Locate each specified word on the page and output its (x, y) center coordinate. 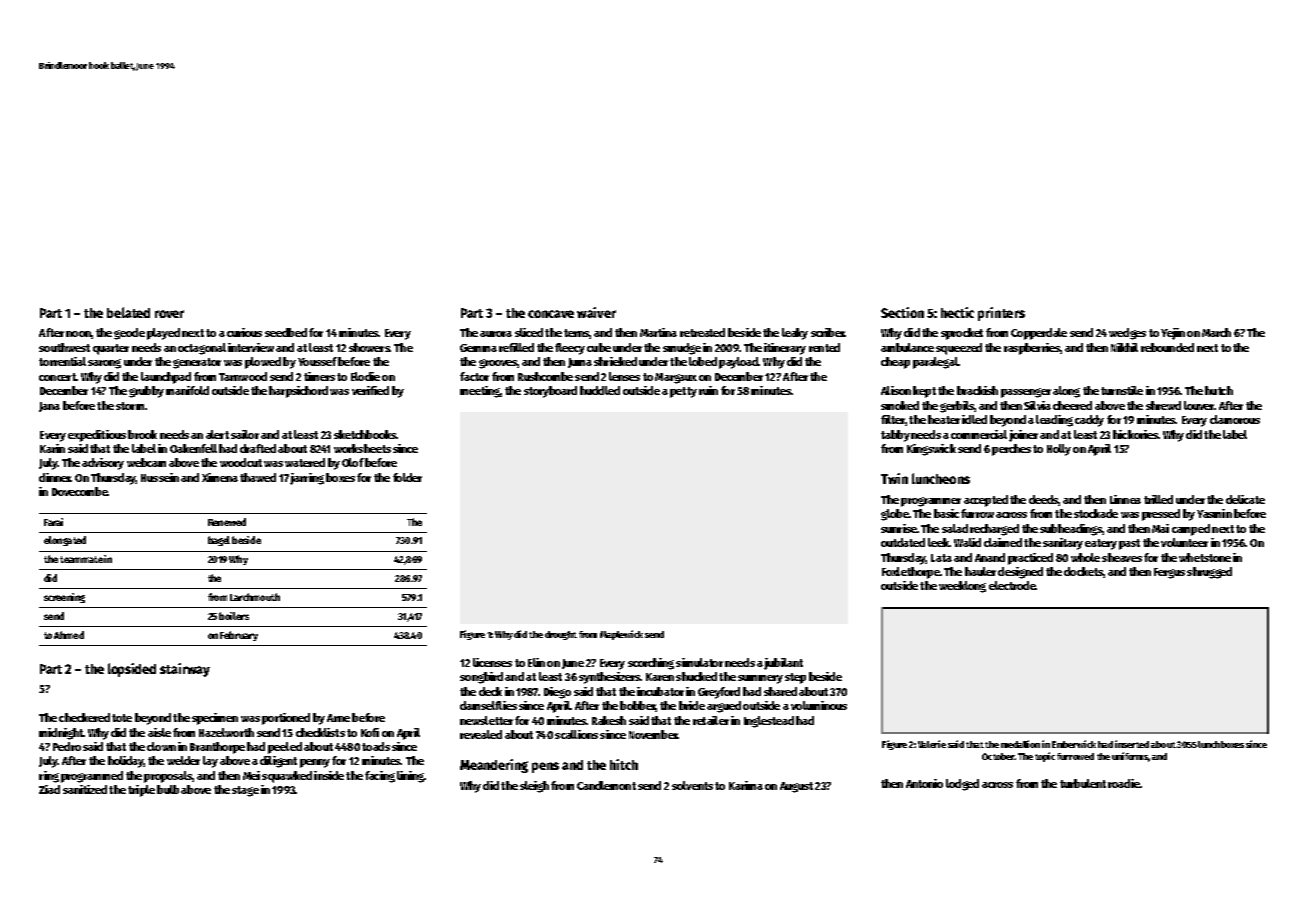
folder (407, 477)
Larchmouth (255, 597)
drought (561, 635)
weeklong (962, 587)
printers (1001, 314)
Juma (580, 363)
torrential (62, 361)
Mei (251, 775)
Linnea (1125, 499)
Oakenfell (193, 448)
